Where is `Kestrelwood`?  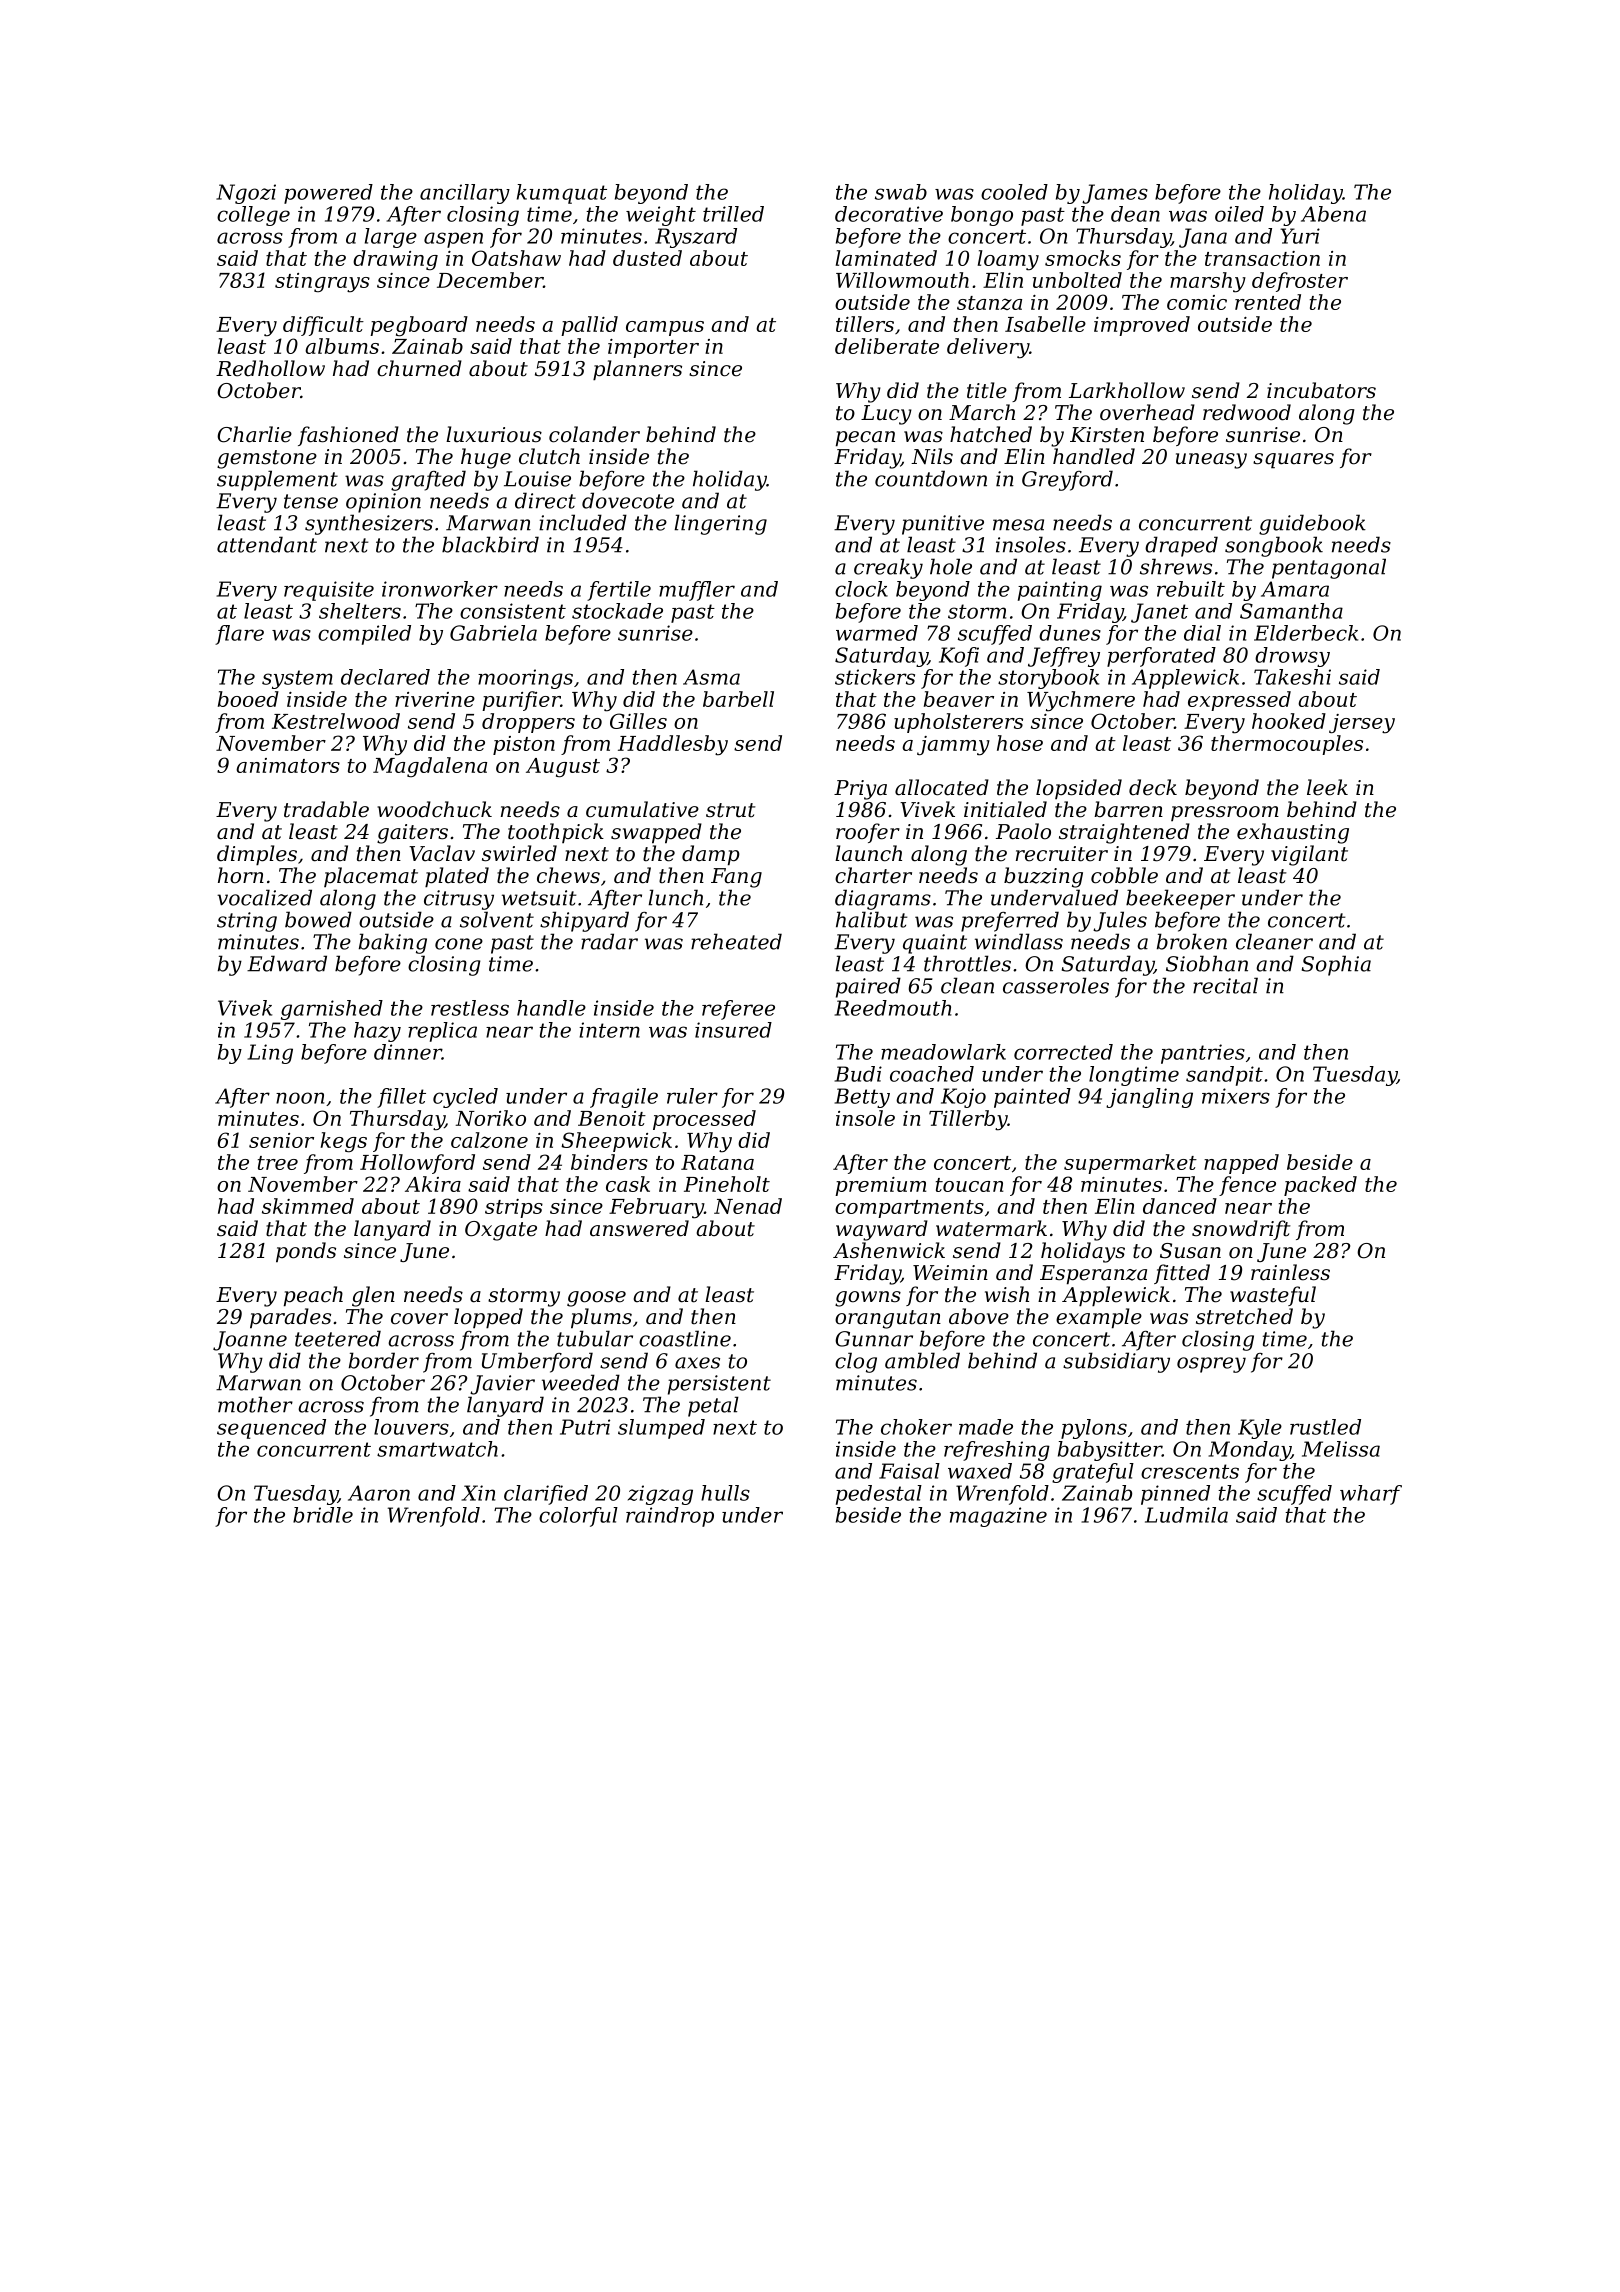 Kestrelwood is located at coordinates (336, 721).
